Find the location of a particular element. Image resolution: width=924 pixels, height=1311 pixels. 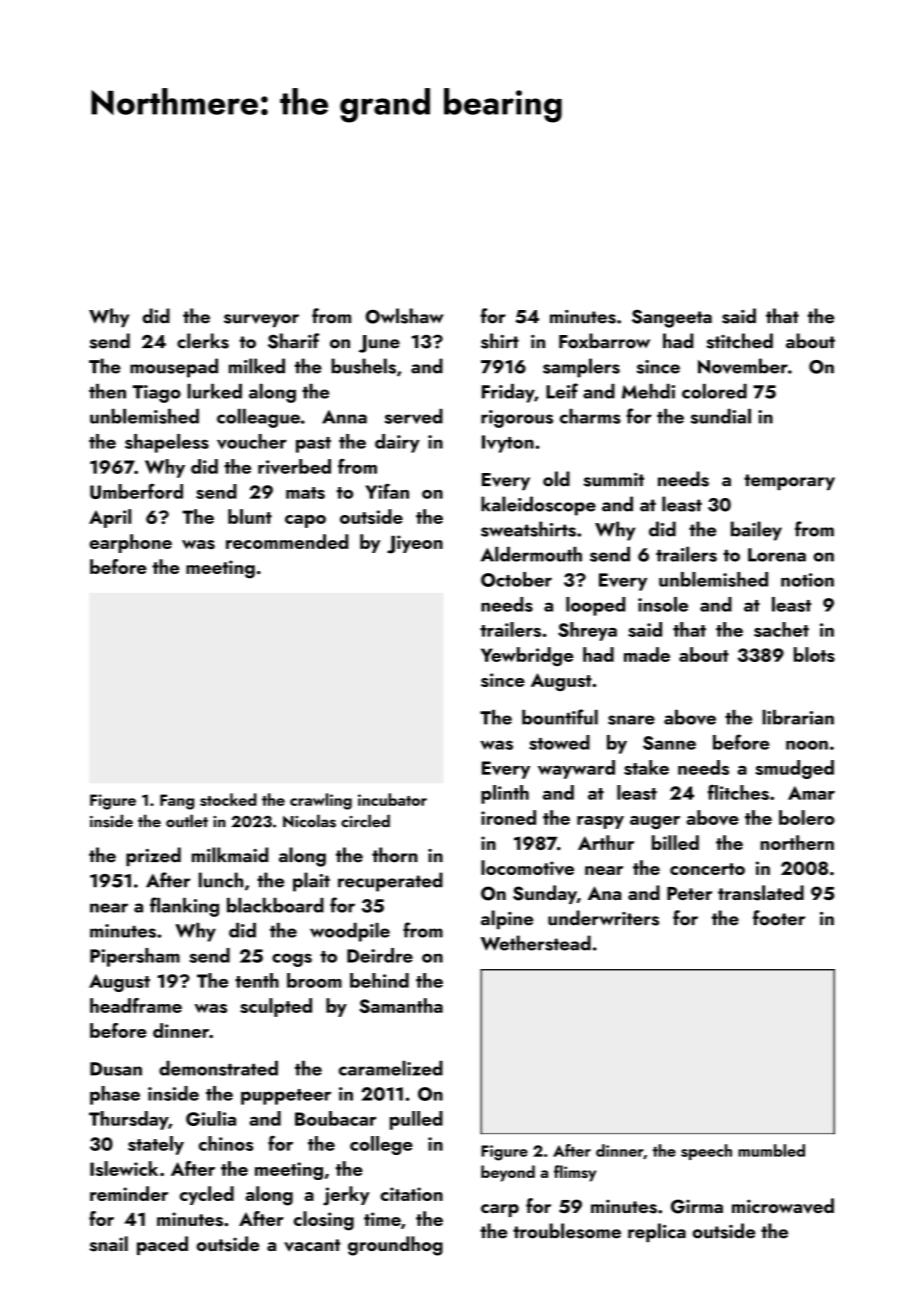

notion is located at coordinates (807, 580).
